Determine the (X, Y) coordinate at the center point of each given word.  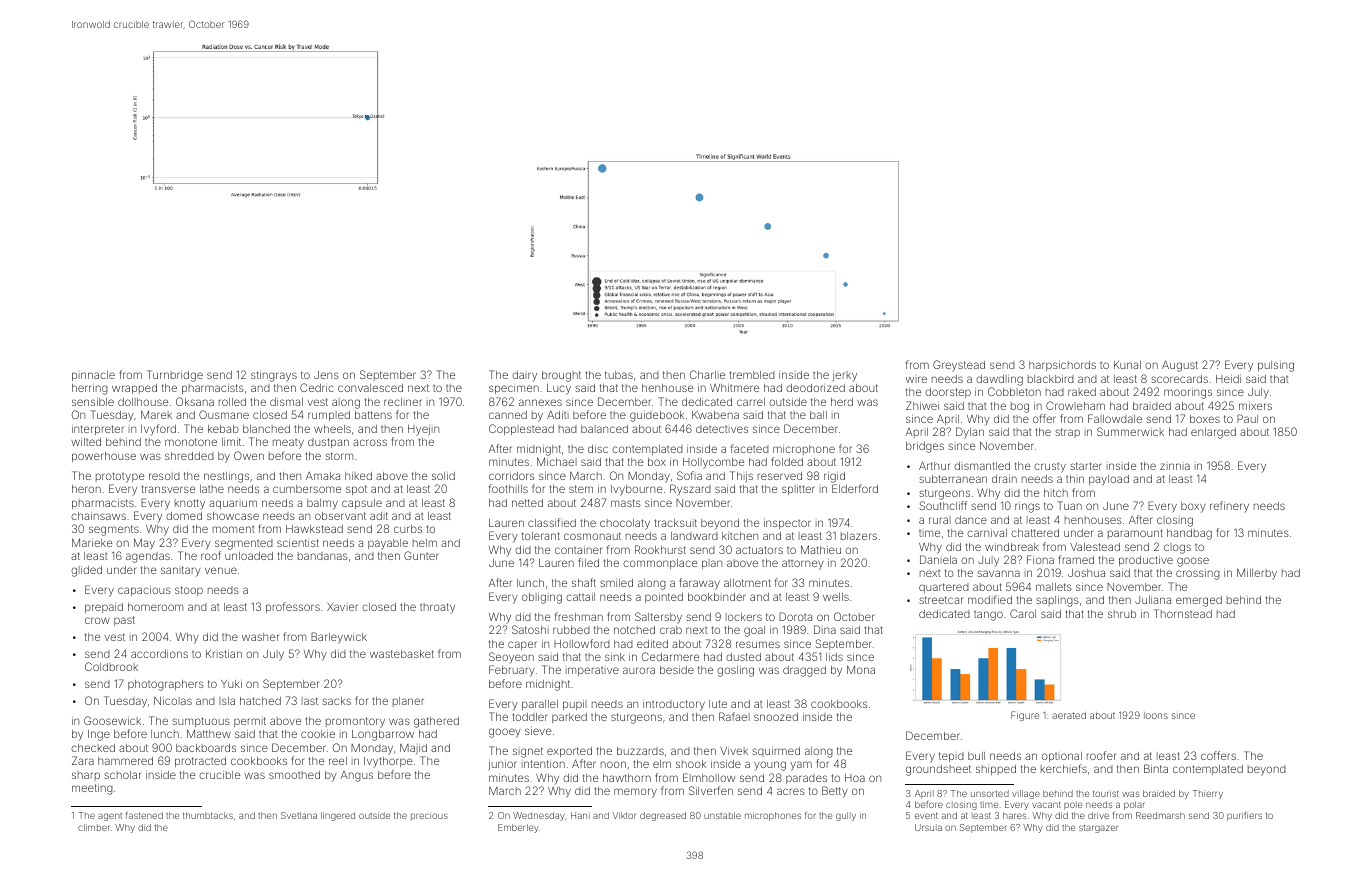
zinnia (1175, 466)
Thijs (741, 477)
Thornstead (1183, 613)
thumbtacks (208, 815)
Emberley (518, 828)
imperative (592, 671)
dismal (286, 402)
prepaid (104, 608)
